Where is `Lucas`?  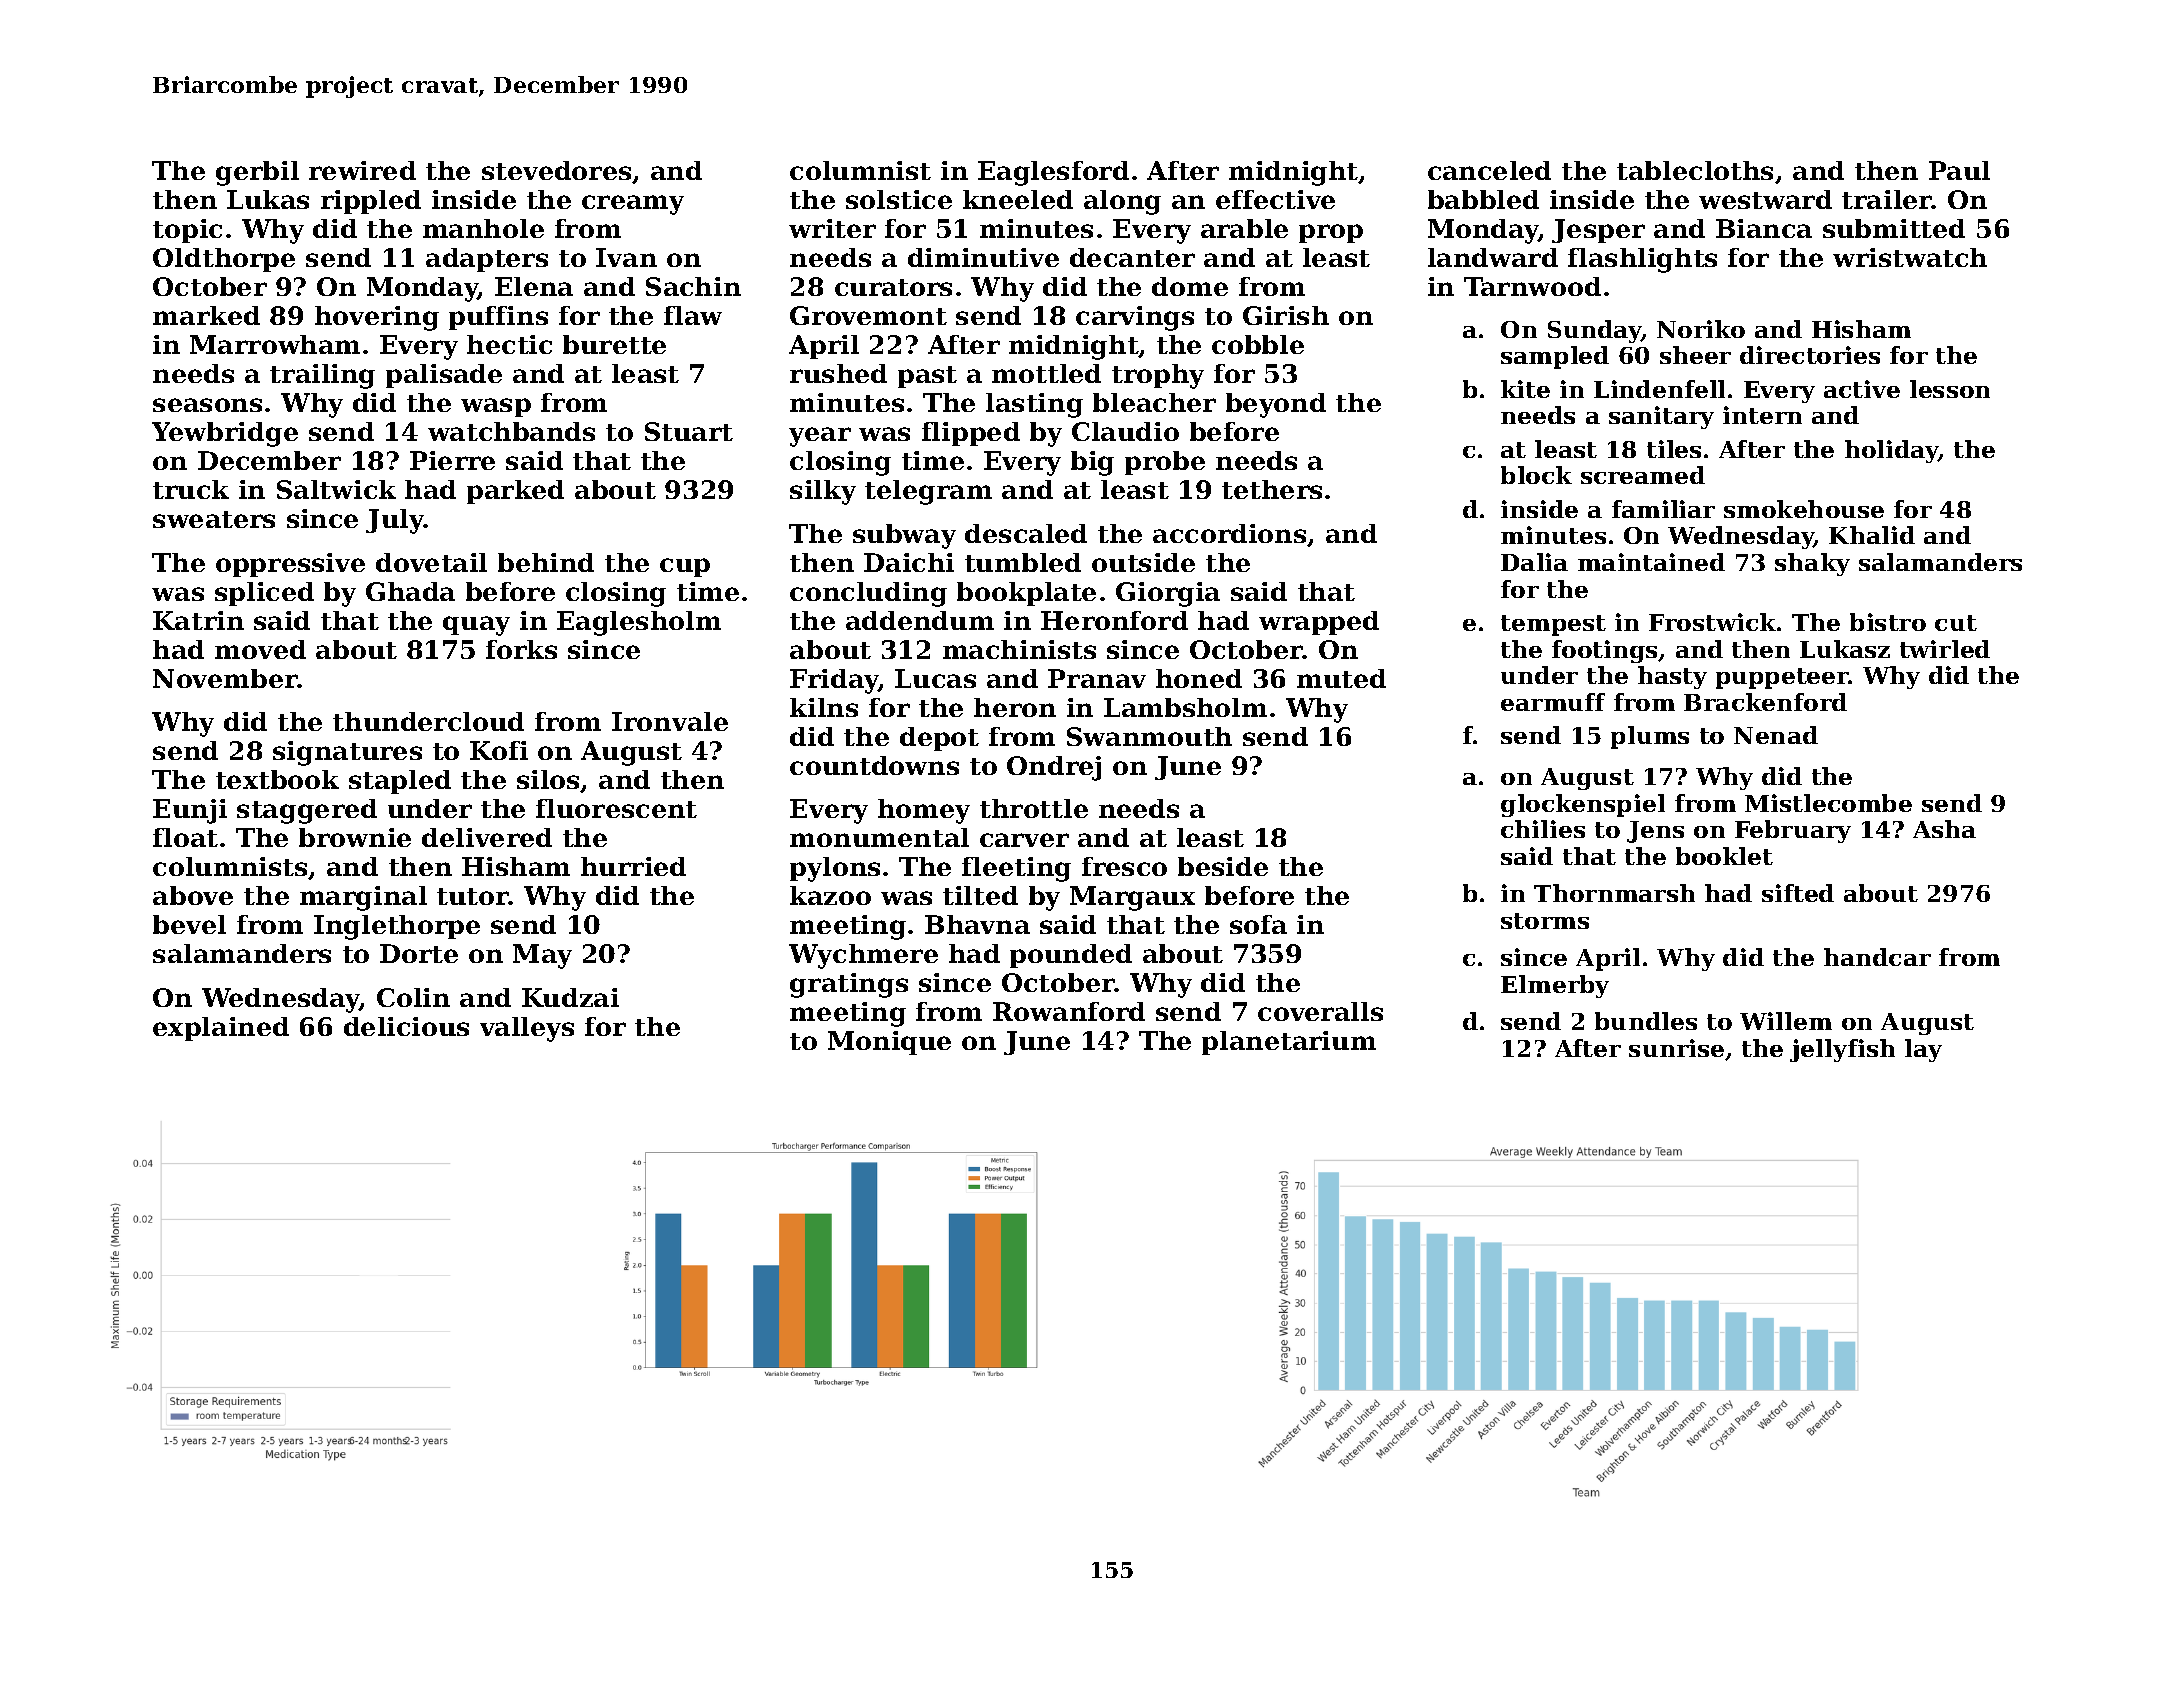 Lucas is located at coordinates (935, 678).
